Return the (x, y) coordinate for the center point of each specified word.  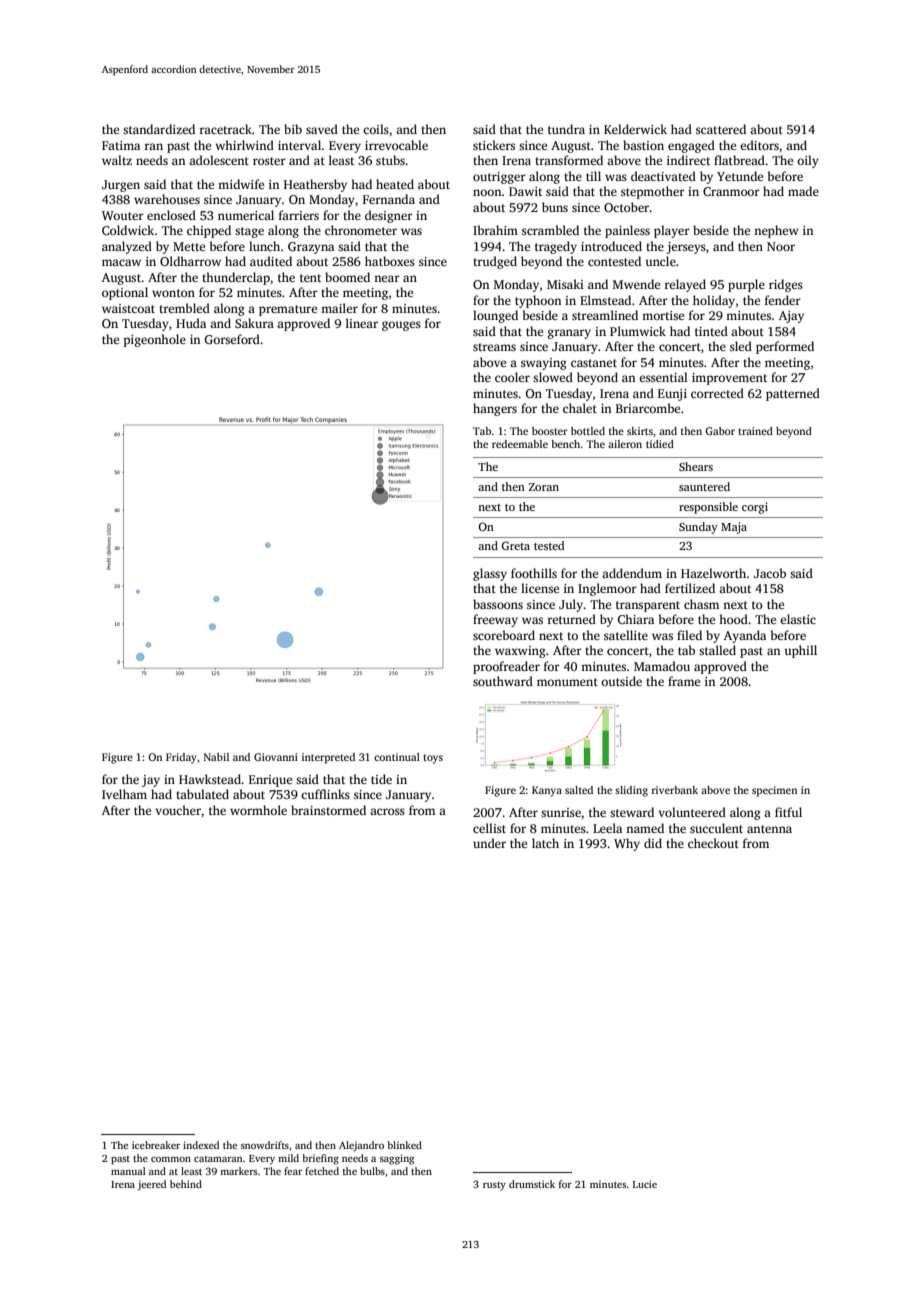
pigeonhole (155, 340)
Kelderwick (635, 129)
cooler (512, 377)
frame (684, 681)
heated (395, 184)
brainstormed (328, 810)
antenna (769, 829)
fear (293, 1171)
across (387, 811)
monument (567, 682)
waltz (117, 160)
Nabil (216, 757)
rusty (494, 1186)
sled (741, 346)
